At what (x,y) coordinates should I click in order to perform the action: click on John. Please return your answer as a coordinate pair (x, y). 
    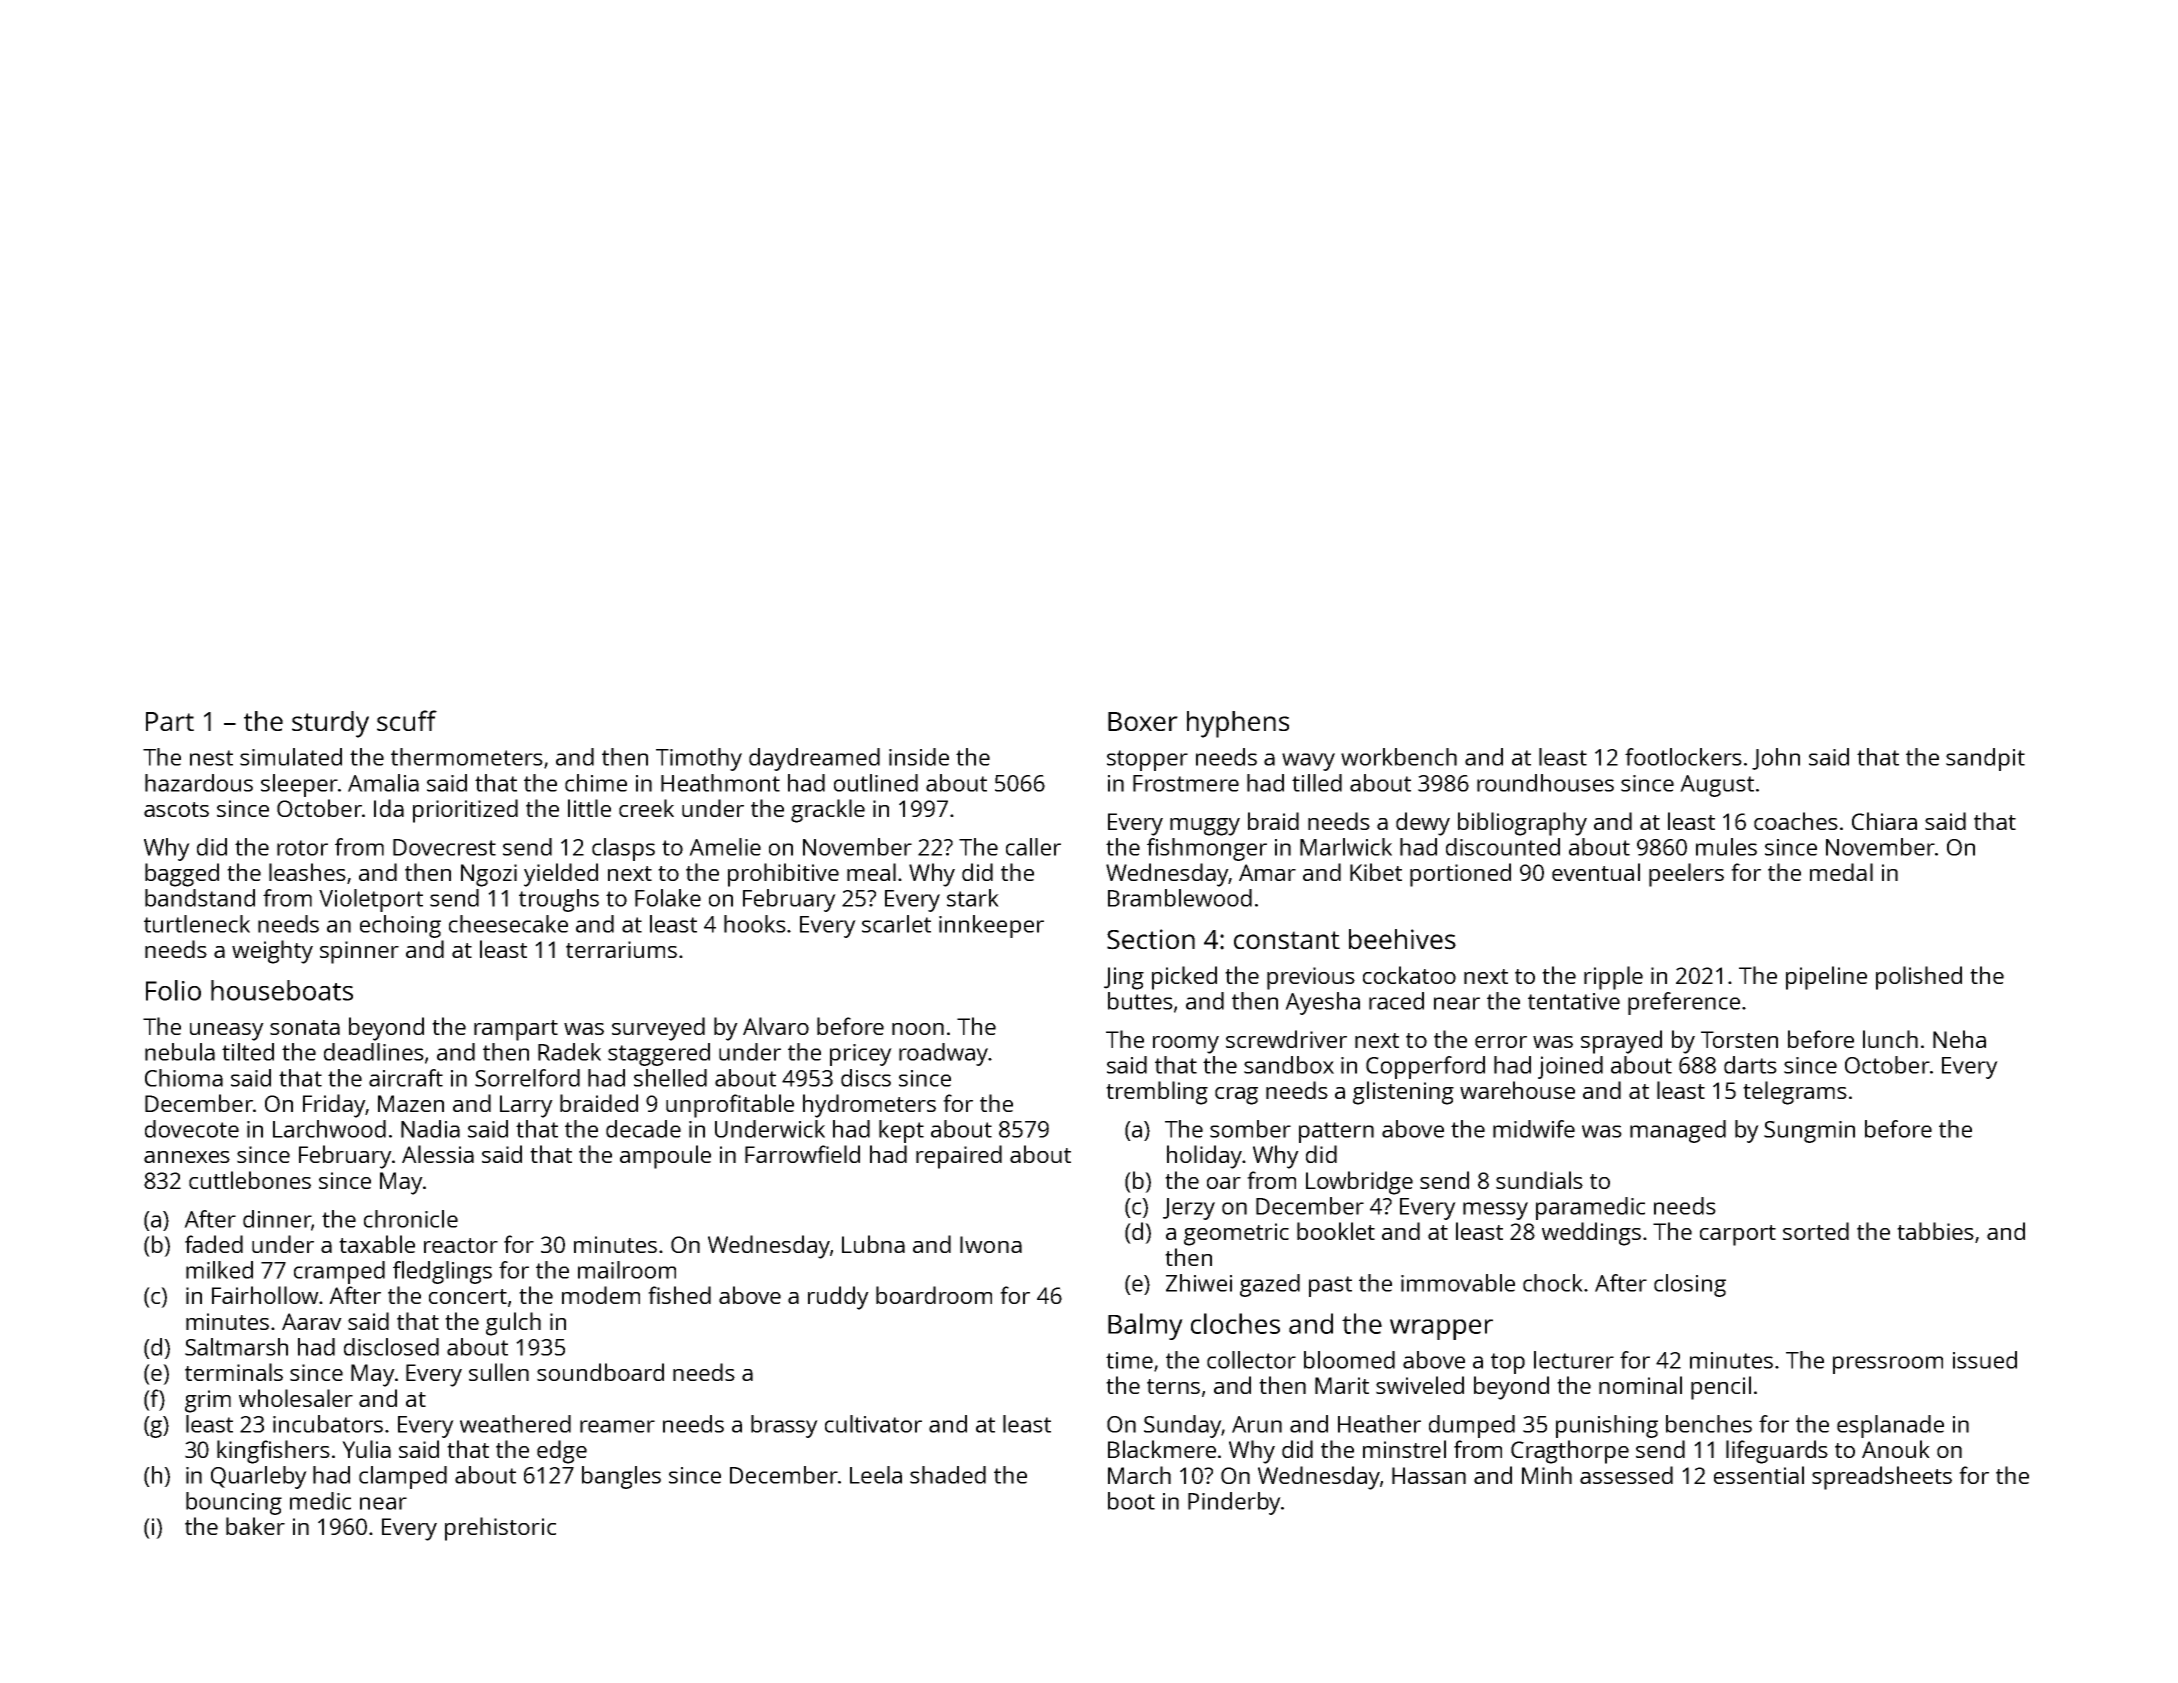
    Looking at the image, I should click on (1776, 759).
